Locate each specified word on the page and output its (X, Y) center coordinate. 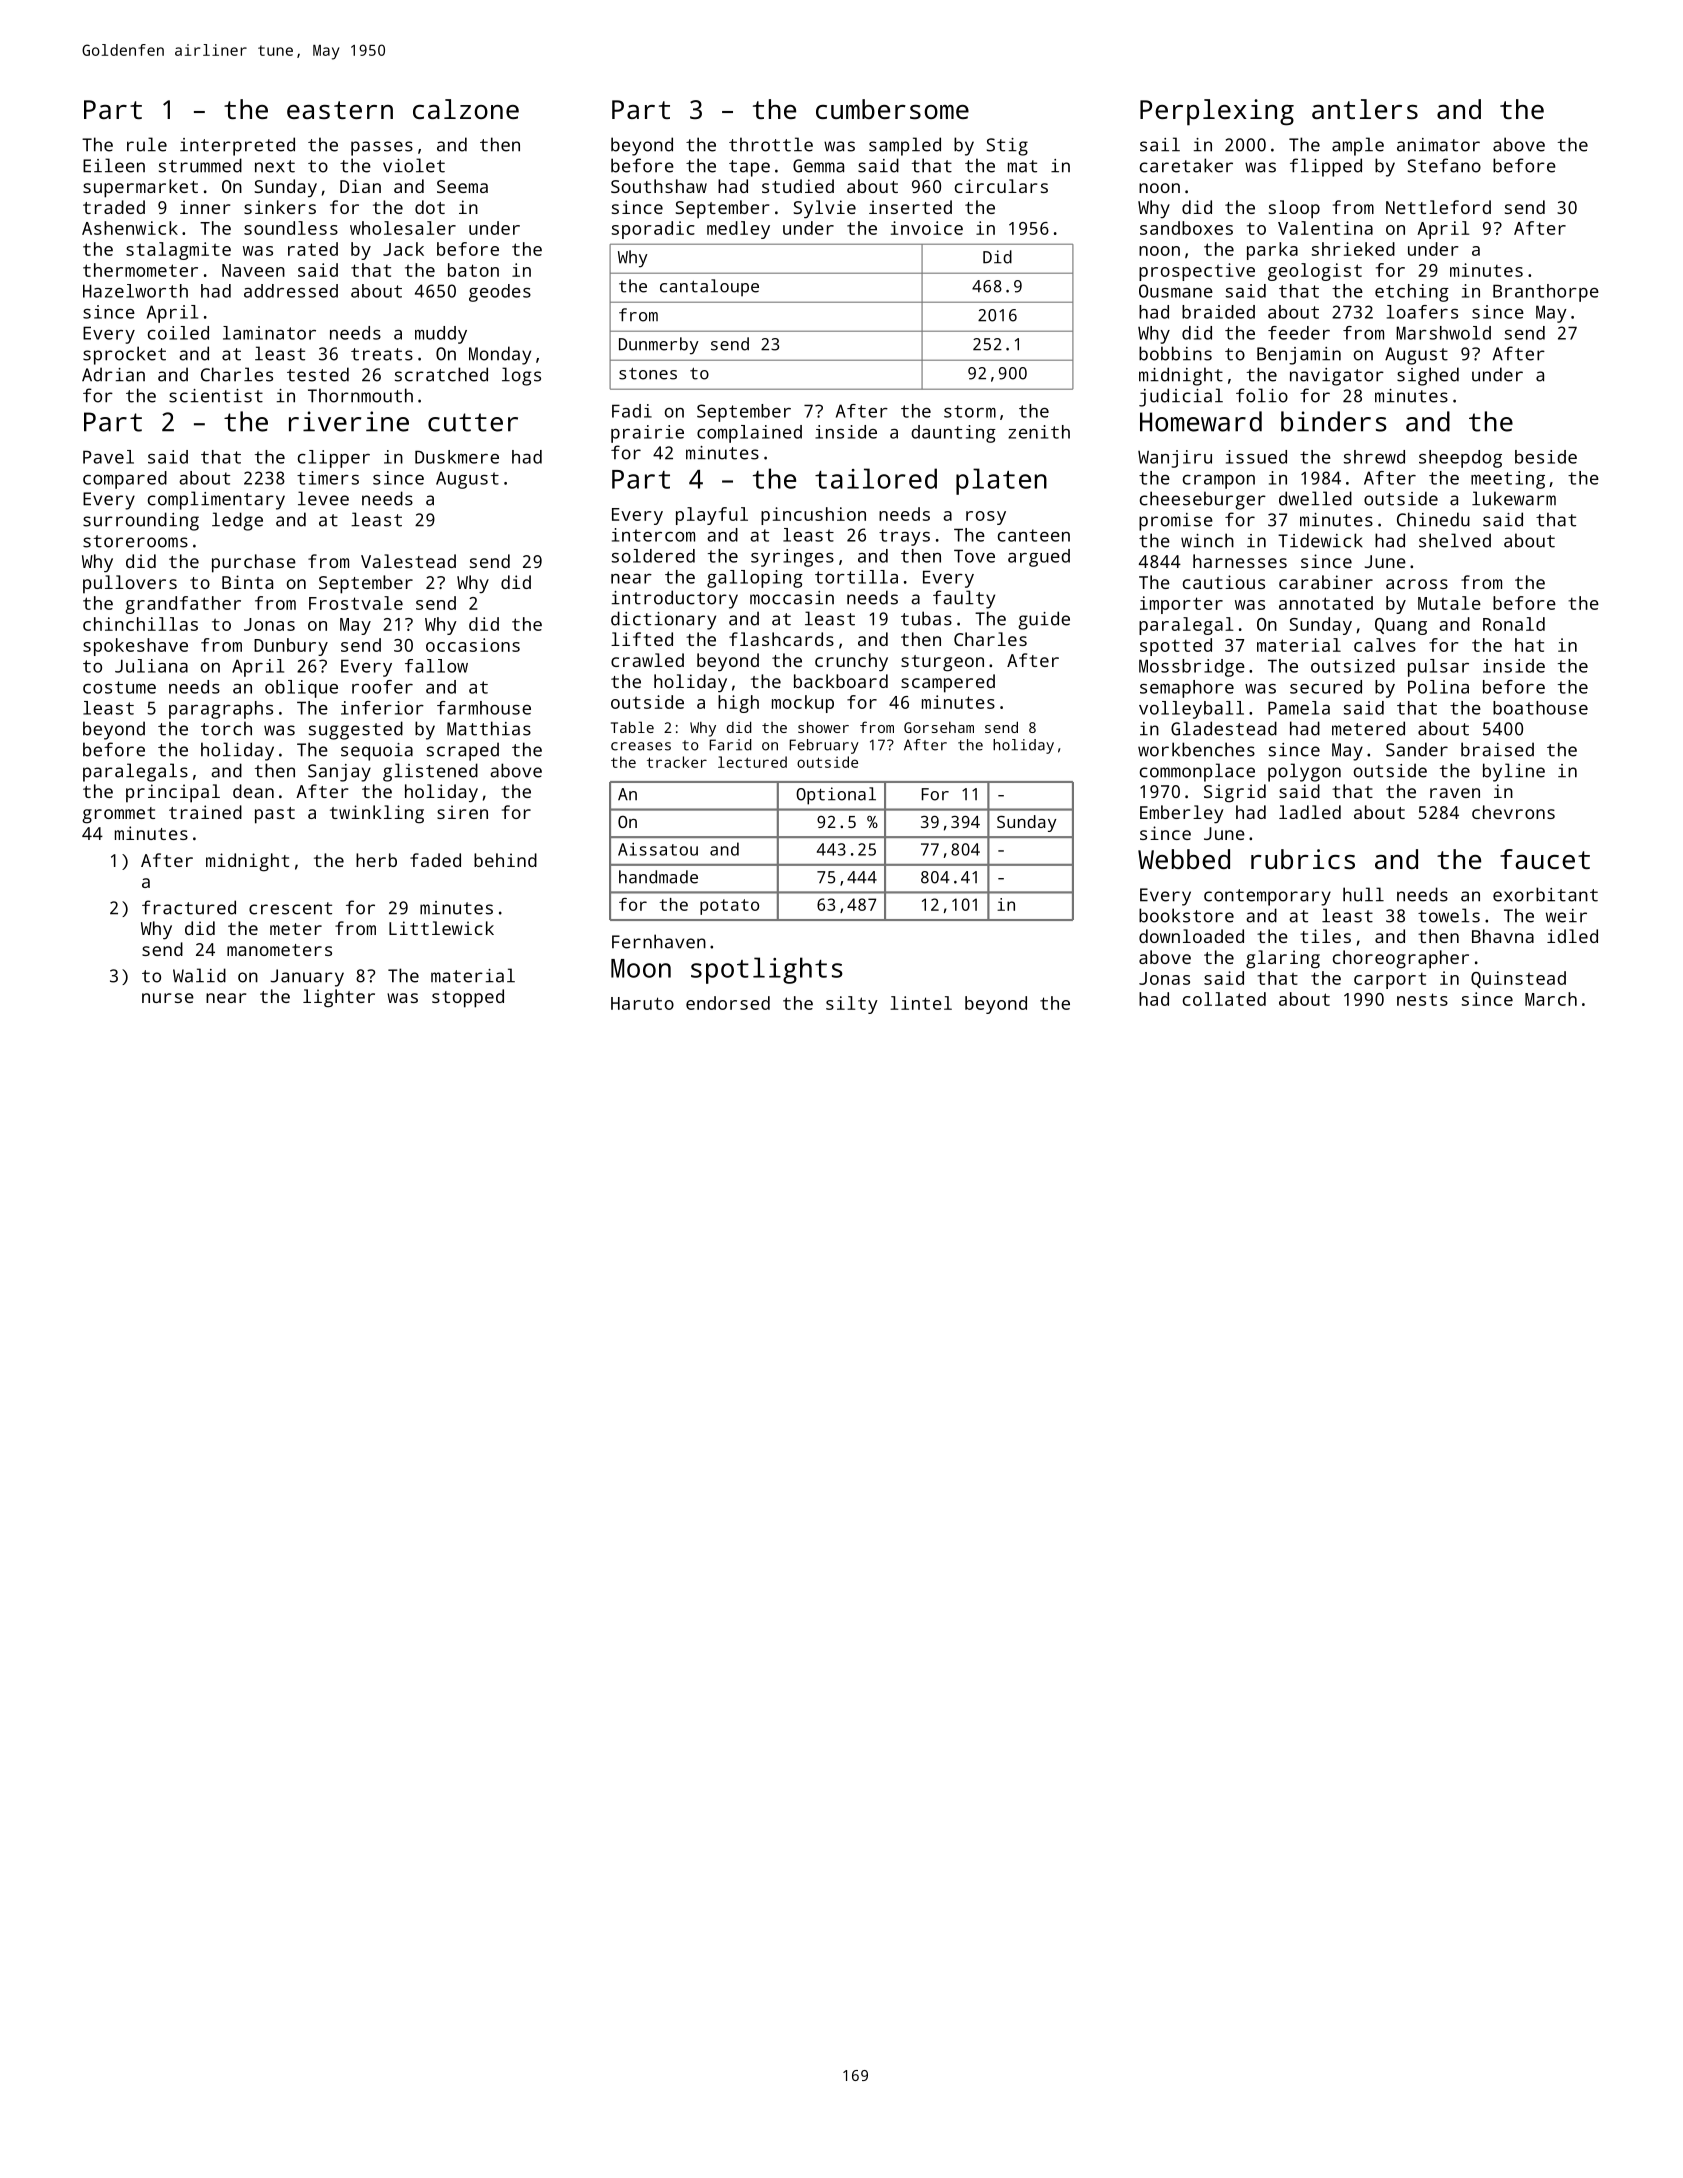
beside (1546, 457)
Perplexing (1217, 112)
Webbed (1184, 859)
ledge (237, 521)
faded (435, 860)
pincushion (813, 516)
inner (205, 207)
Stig (1007, 147)
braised (1497, 749)
